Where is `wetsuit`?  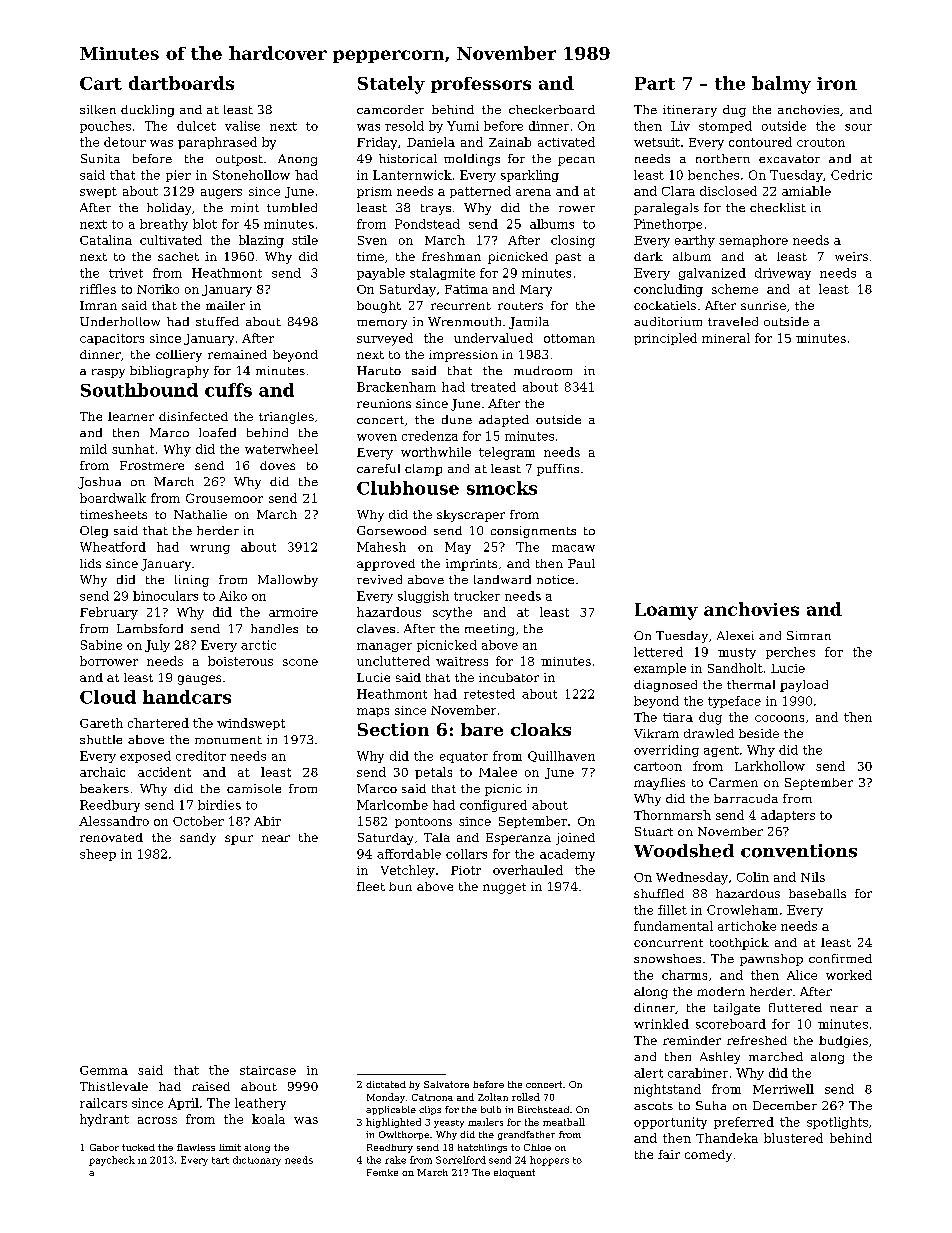
wetsuit is located at coordinates (657, 142).
